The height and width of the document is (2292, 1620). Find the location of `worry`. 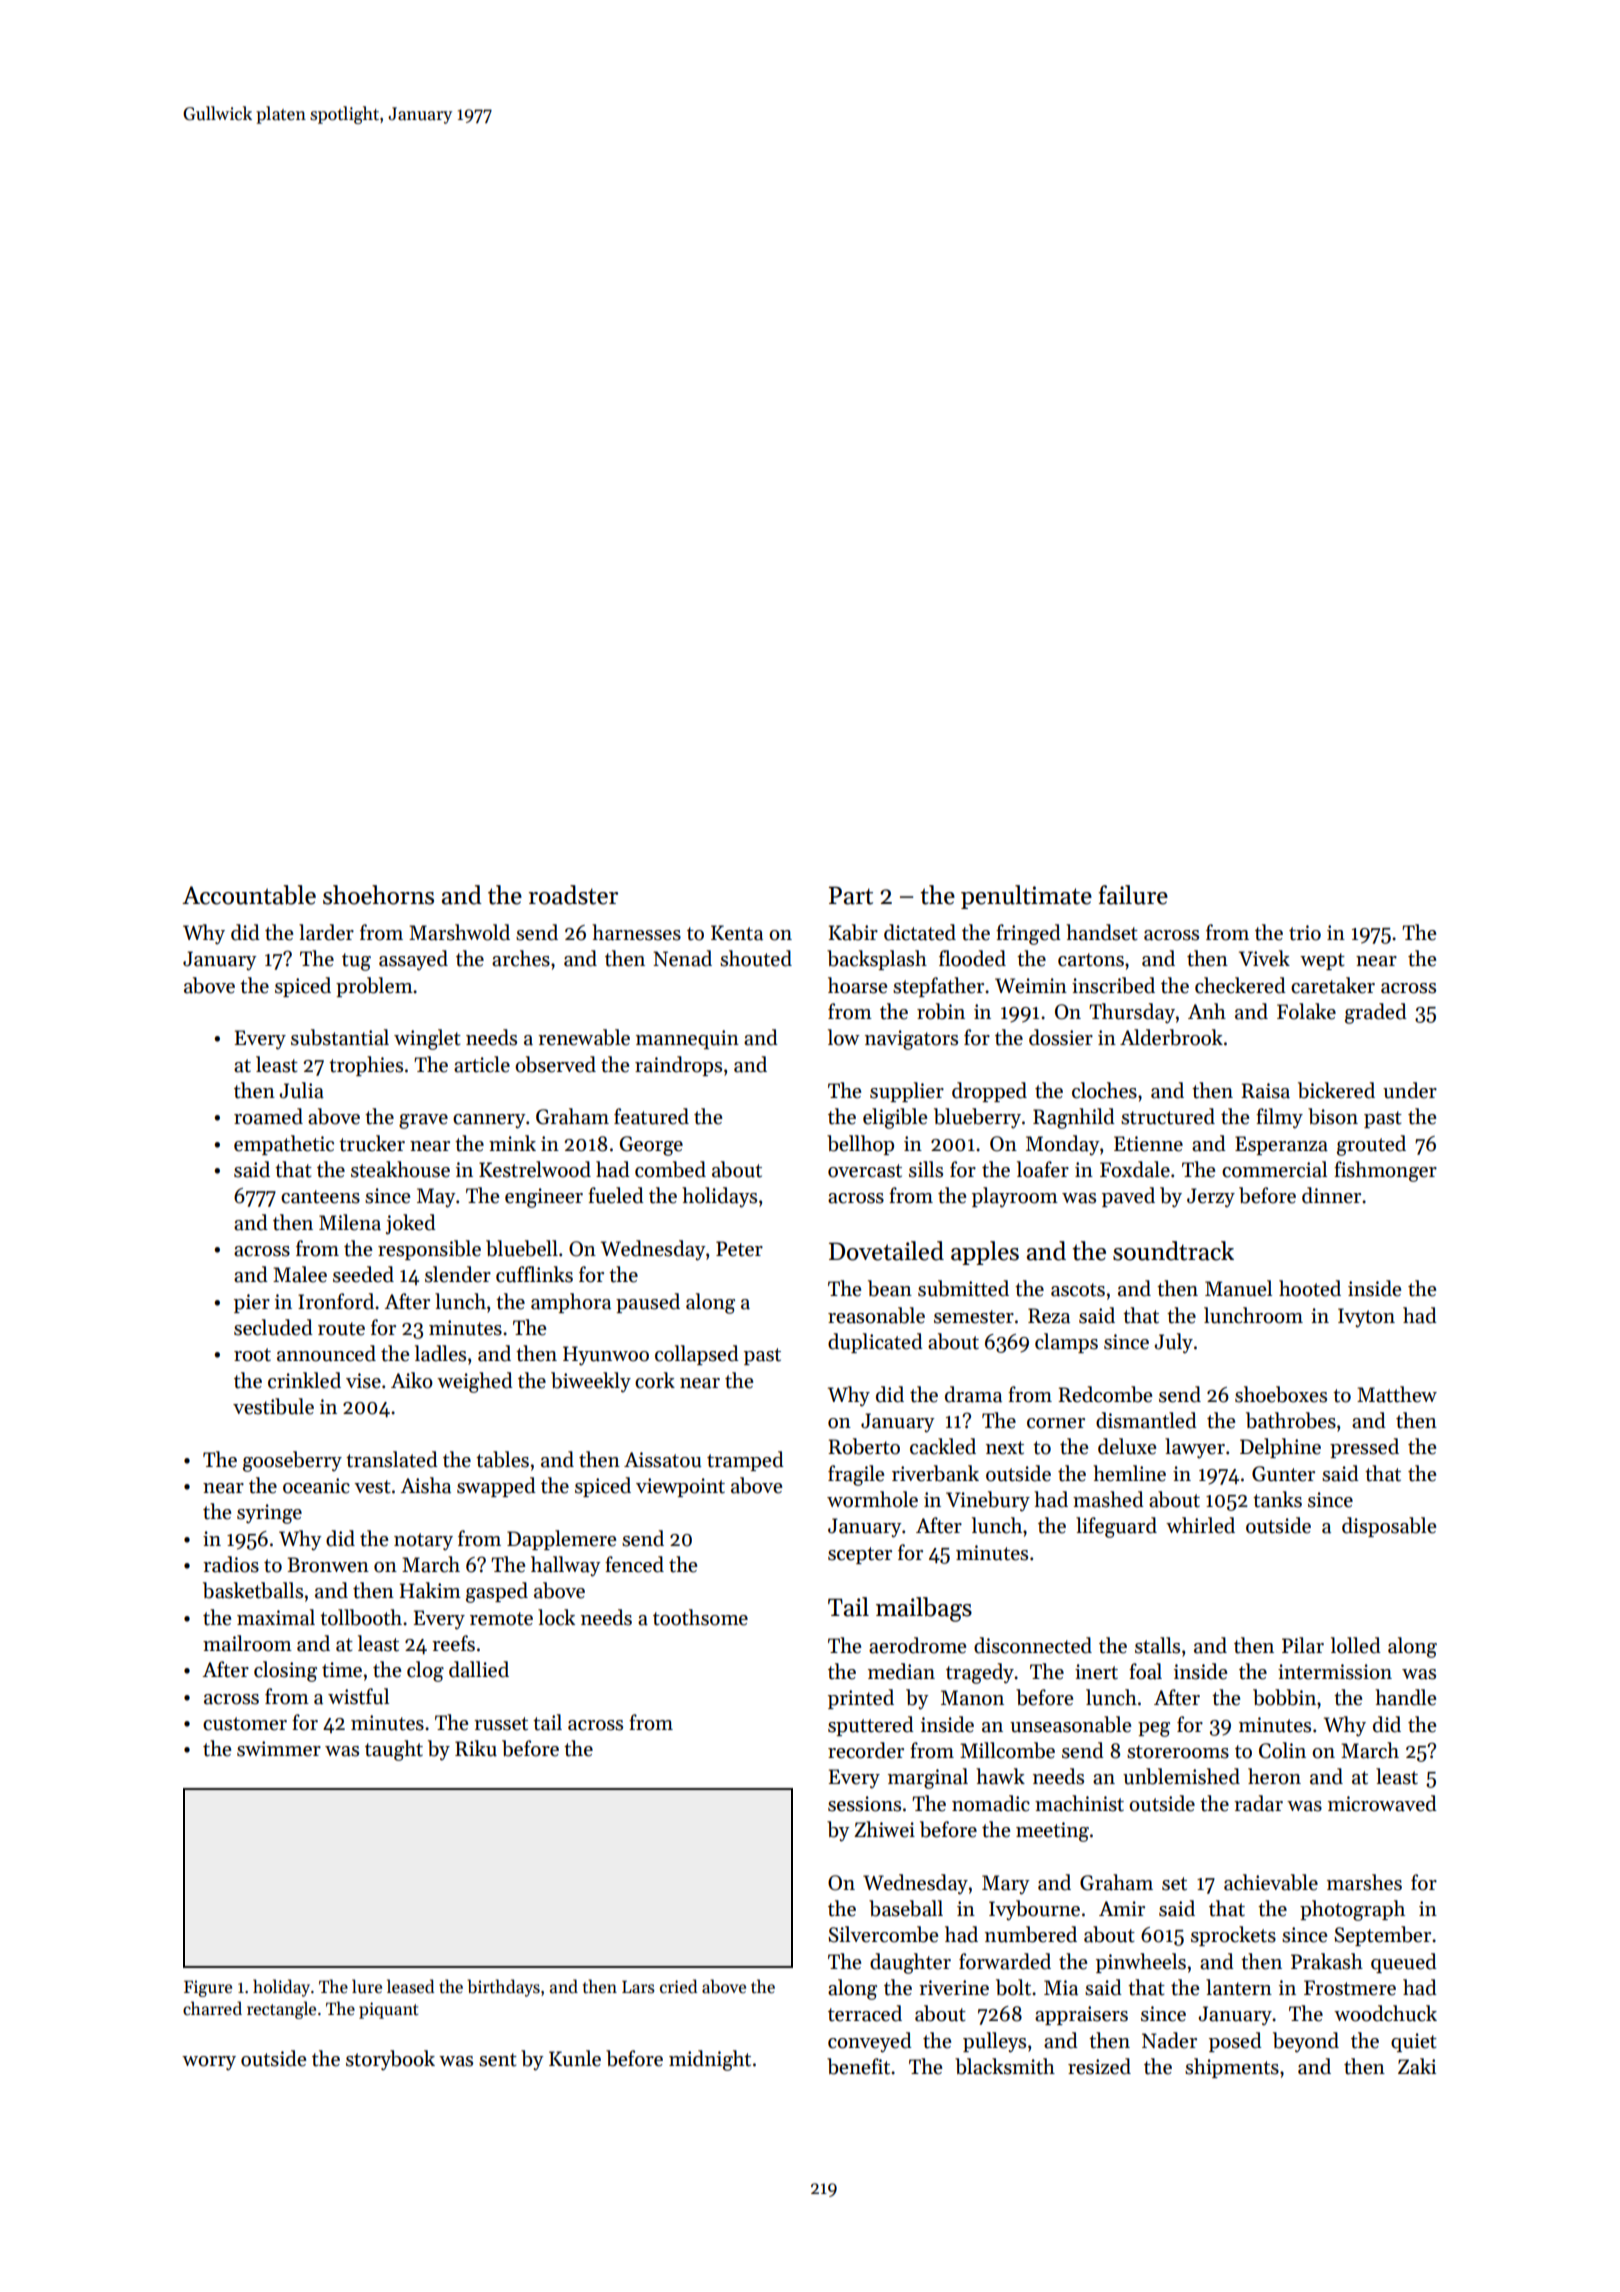

worry is located at coordinates (209, 2063).
